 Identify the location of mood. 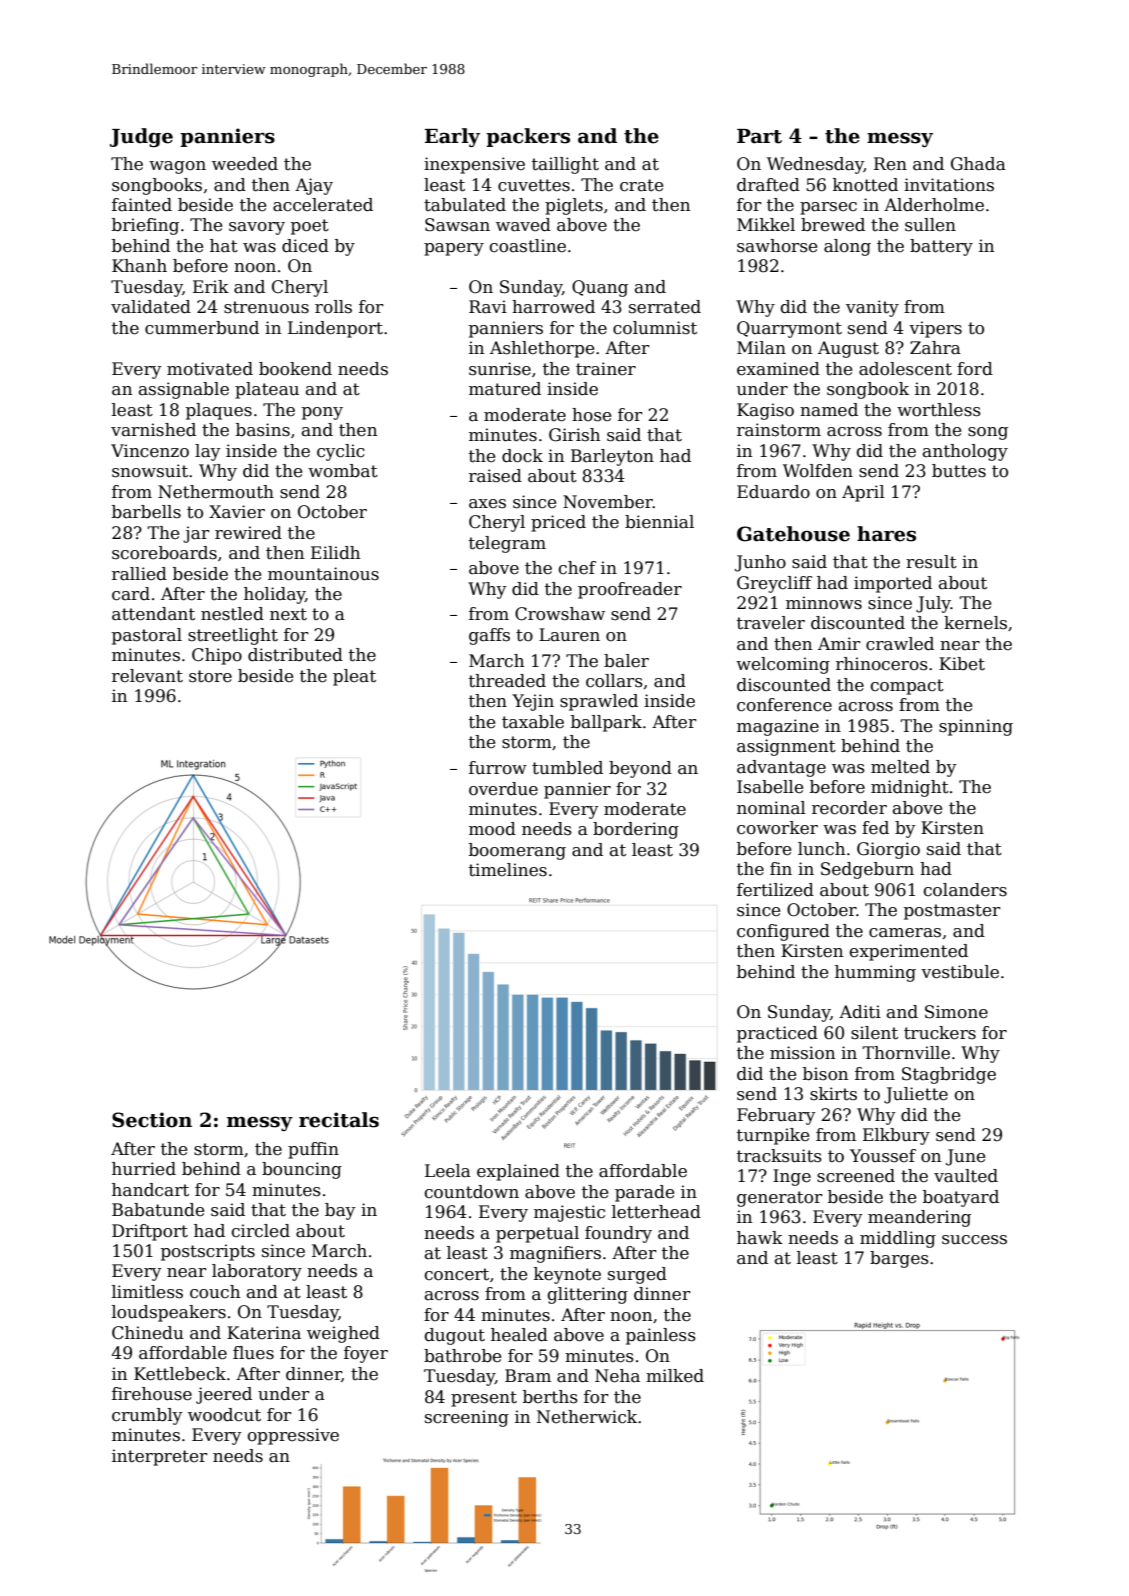
(492, 829).
